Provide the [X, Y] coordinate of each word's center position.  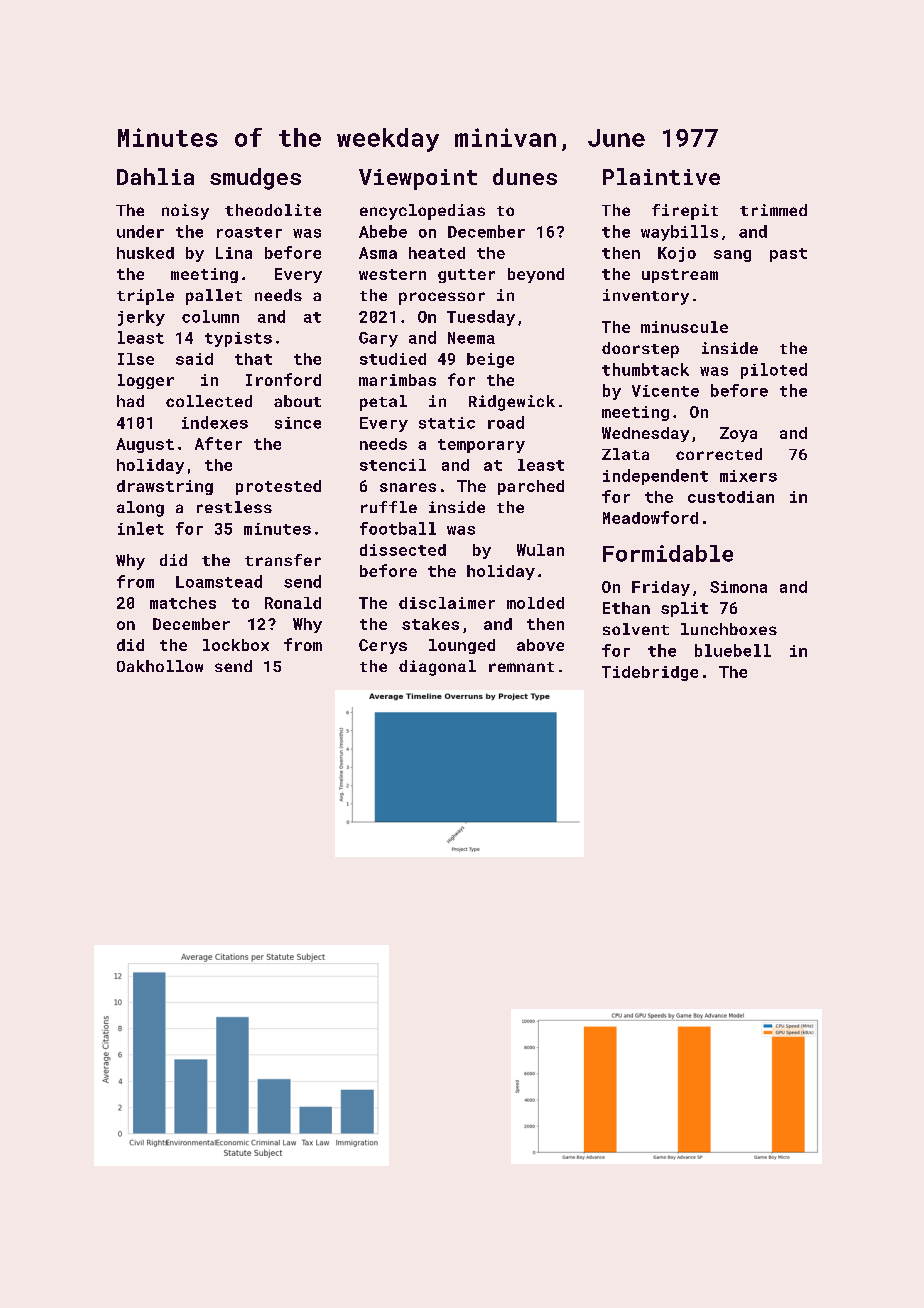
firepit [685, 212]
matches [183, 603]
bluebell [733, 650]
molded [535, 603]
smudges [255, 179]
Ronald [293, 603]
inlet [141, 528]
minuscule [684, 327]
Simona [738, 587]
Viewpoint [418, 179]
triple [145, 297]
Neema [471, 338]
